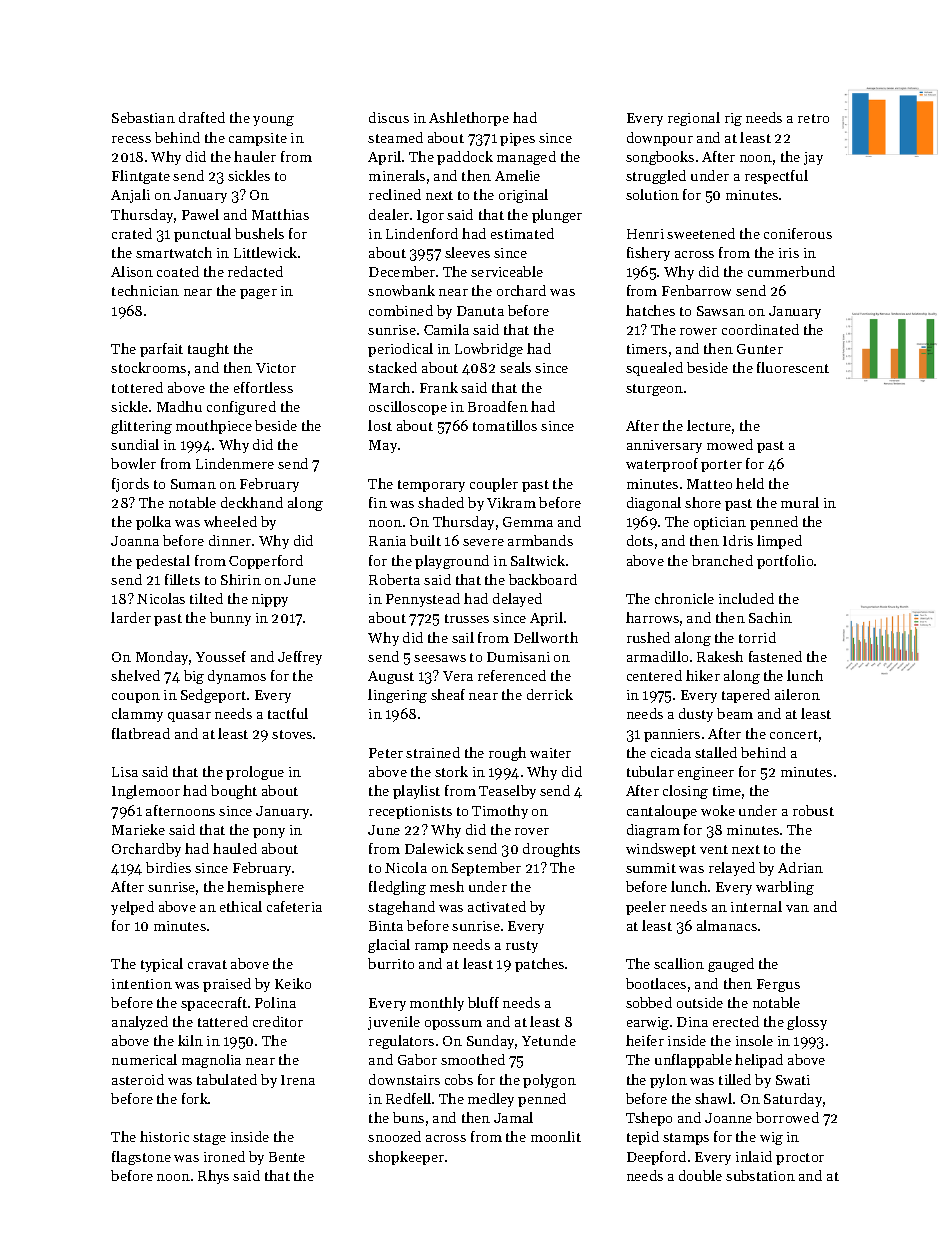 The image size is (952, 1233). What do you see at coordinates (378, 502) in the image?
I see `fin` at bounding box center [378, 502].
